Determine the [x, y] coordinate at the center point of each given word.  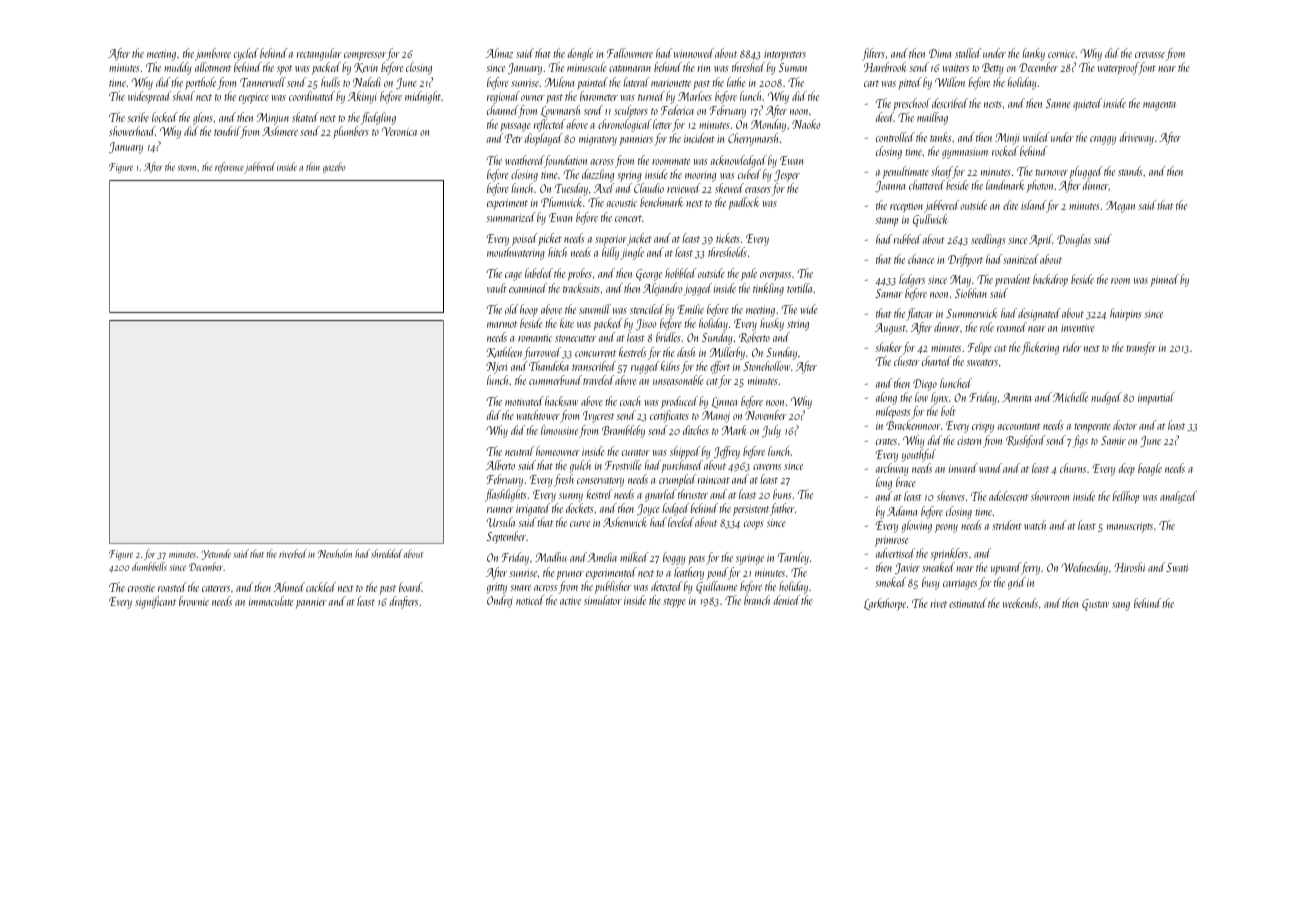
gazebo [334, 167]
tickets [728, 238]
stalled [968, 53]
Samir [1113, 440]
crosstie [141, 588]
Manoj [716, 417]
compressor [365, 56]
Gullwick [930, 220]
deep [1127, 469]
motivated [524, 401]
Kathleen [505, 353]
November [766, 415]
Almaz [499, 53]
